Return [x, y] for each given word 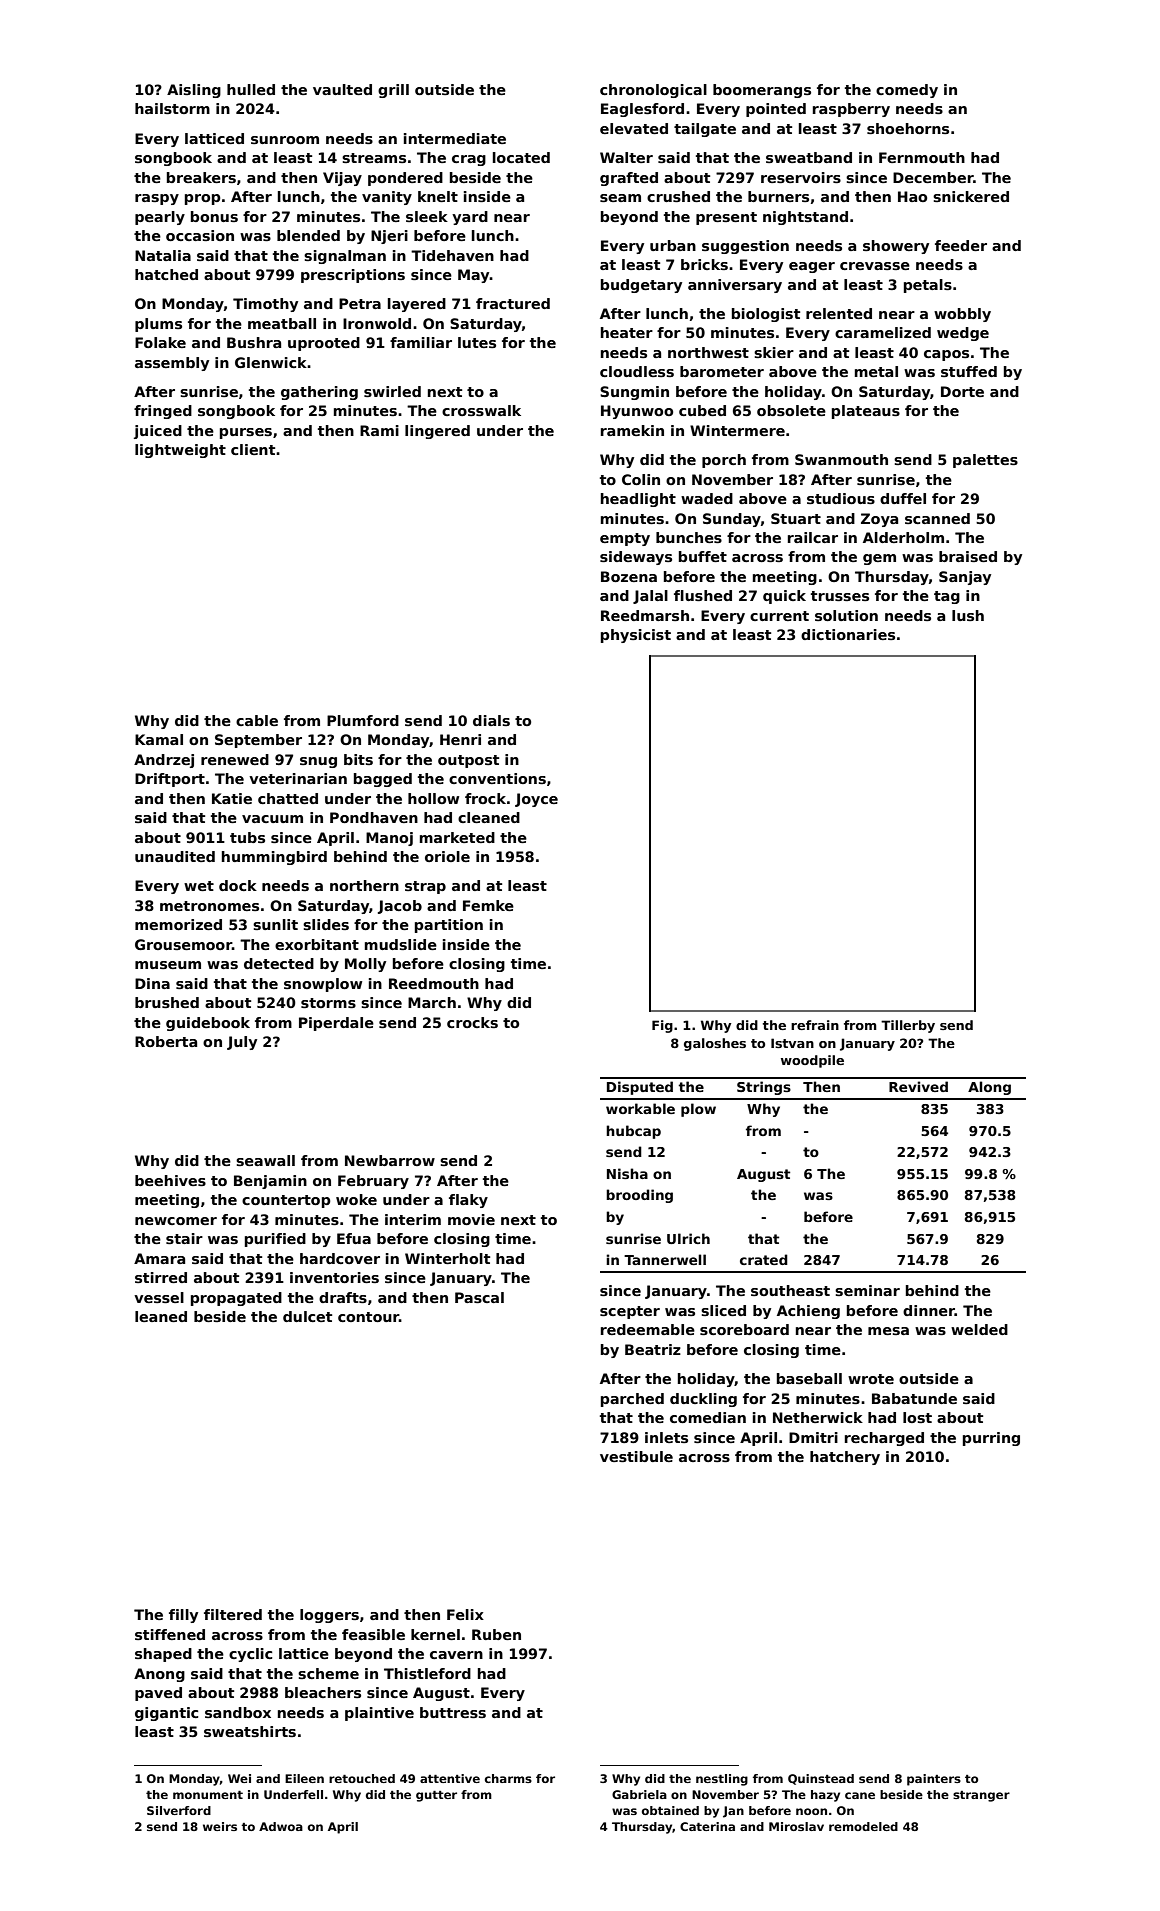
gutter [436, 1796]
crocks [472, 1022]
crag [469, 160]
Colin [641, 479]
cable [257, 720]
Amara [159, 1258]
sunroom [285, 140]
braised [968, 556]
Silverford [179, 1810]
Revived [918, 1086]
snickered [971, 196]
